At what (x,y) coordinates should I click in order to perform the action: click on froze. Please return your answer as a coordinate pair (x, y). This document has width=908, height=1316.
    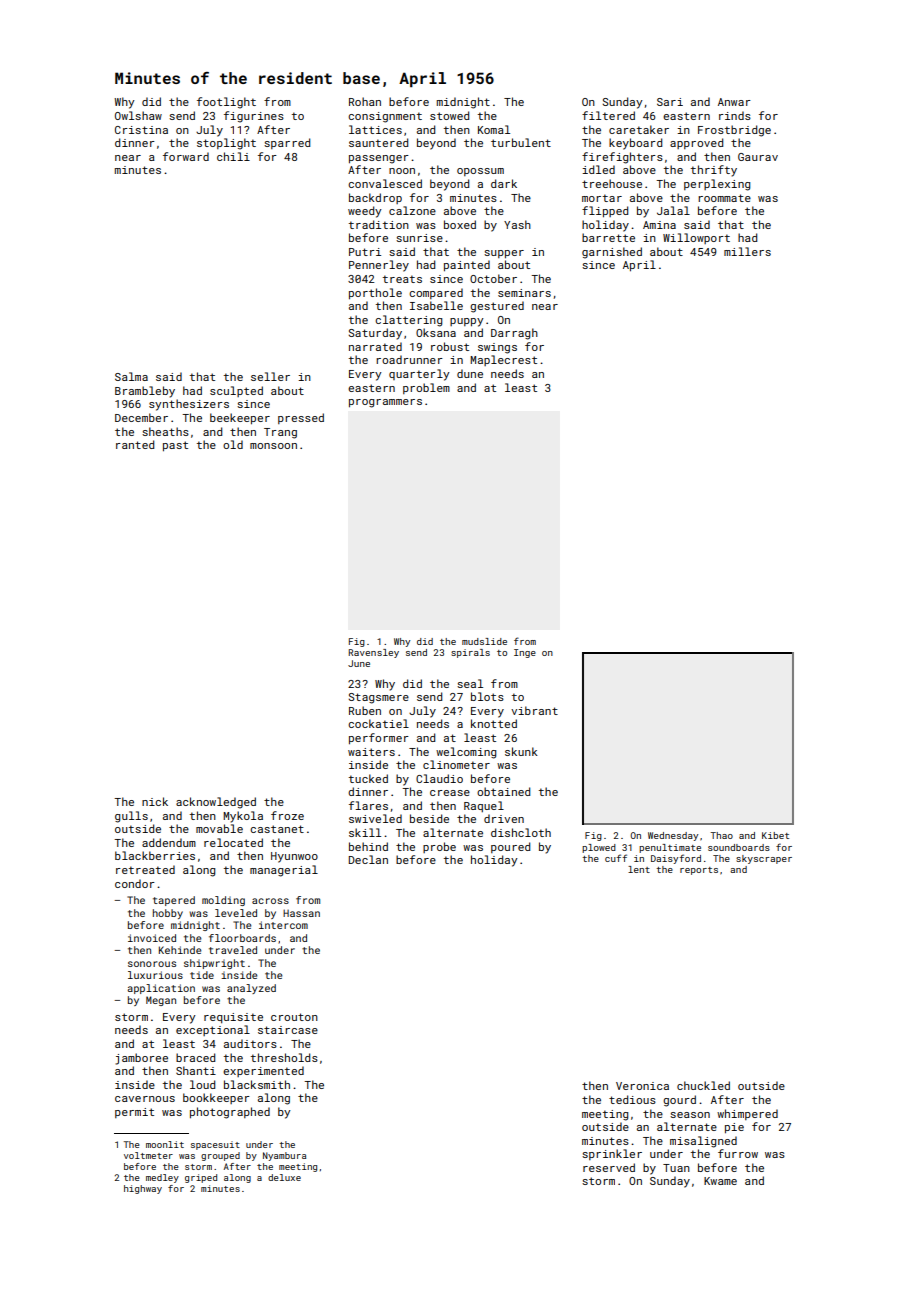
    Looking at the image, I should click on (287, 815).
